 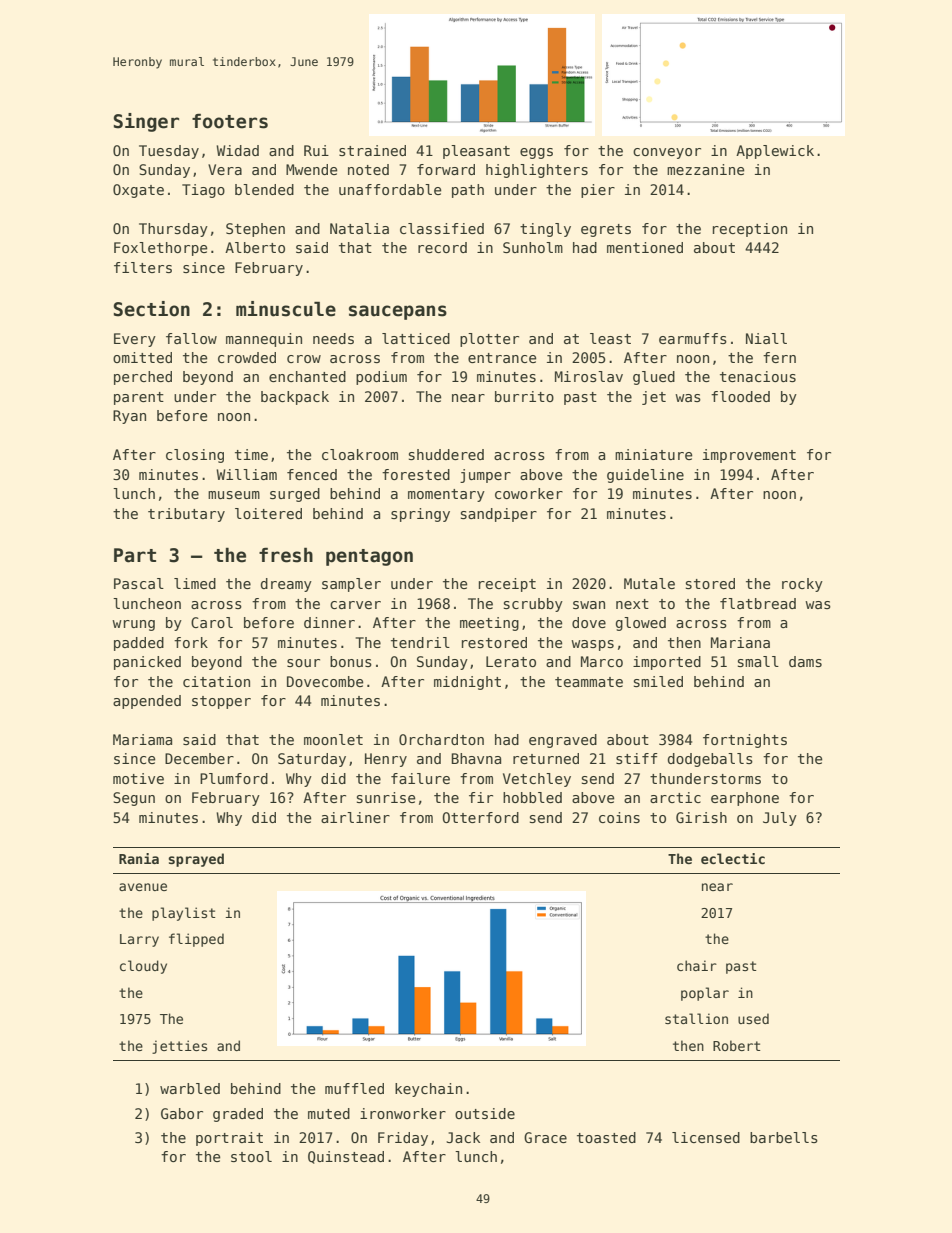 What do you see at coordinates (529, 493) in the page?
I see `coworker` at bounding box center [529, 493].
